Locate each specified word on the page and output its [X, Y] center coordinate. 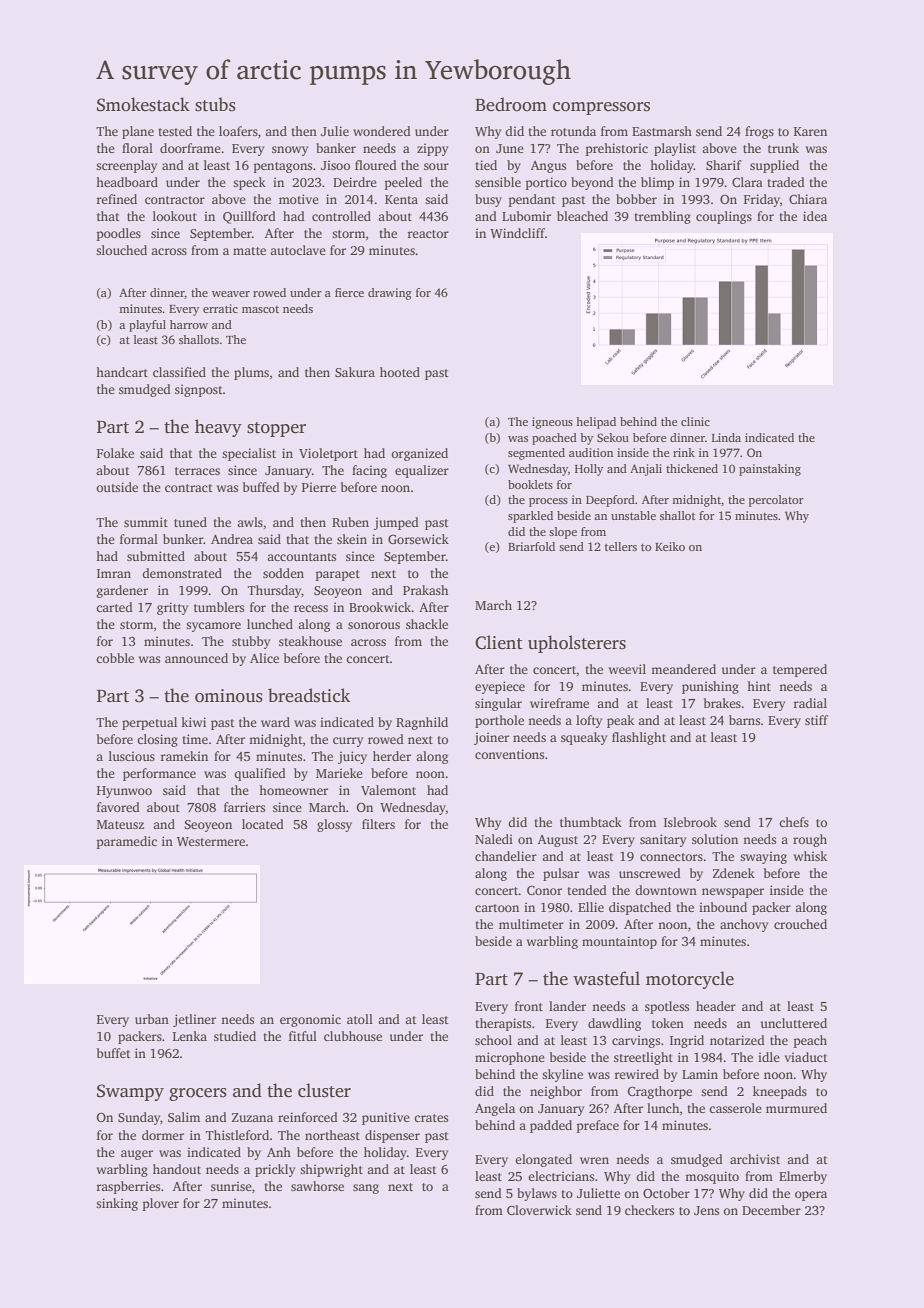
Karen [810, 131]
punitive [386, 1118]
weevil [627, 669]
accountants [301, 557]
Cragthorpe [660, 1092]
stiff [816, 720]
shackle [427, 624]
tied [486, 165]
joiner [491, 738]
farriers [244, 807]
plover [161, 1204]
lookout [175, 216]
